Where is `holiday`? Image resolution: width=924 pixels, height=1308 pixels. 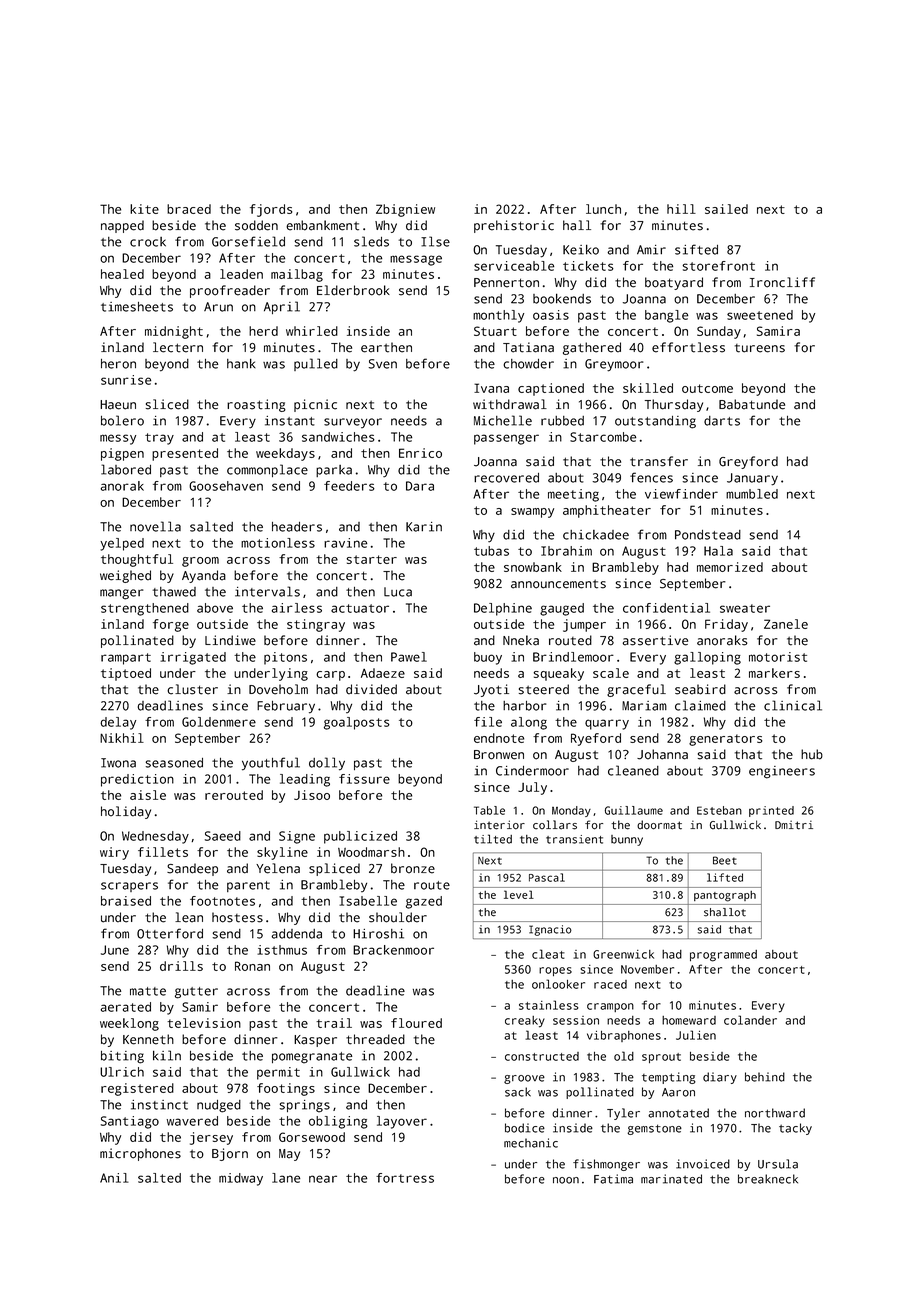
holiday is located at coordinates (126, 812).
